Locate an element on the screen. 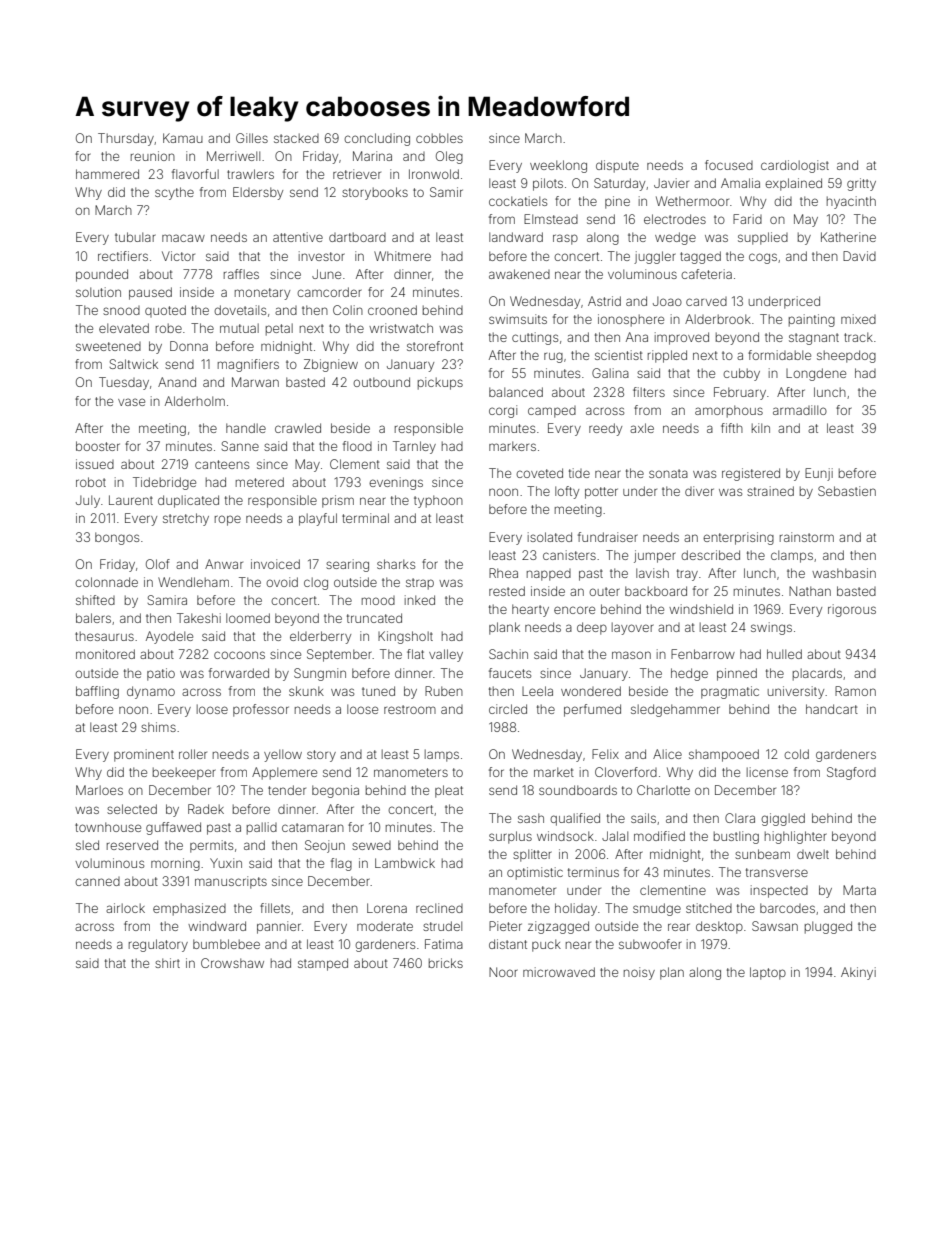  desktop is located at coordinates (719, 927).
